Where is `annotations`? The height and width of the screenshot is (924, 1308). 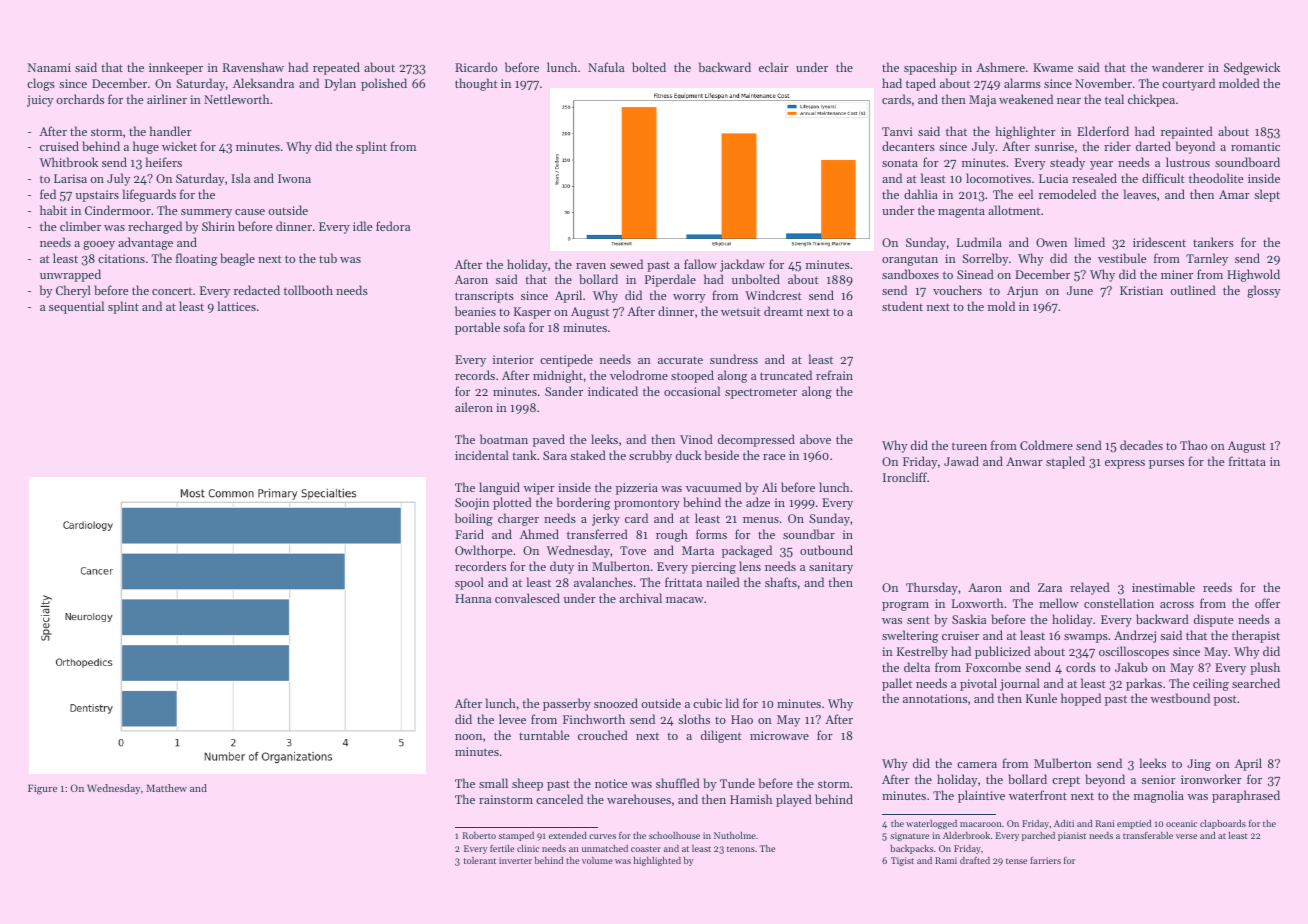 annotations is located at coordinates (935, 698).
